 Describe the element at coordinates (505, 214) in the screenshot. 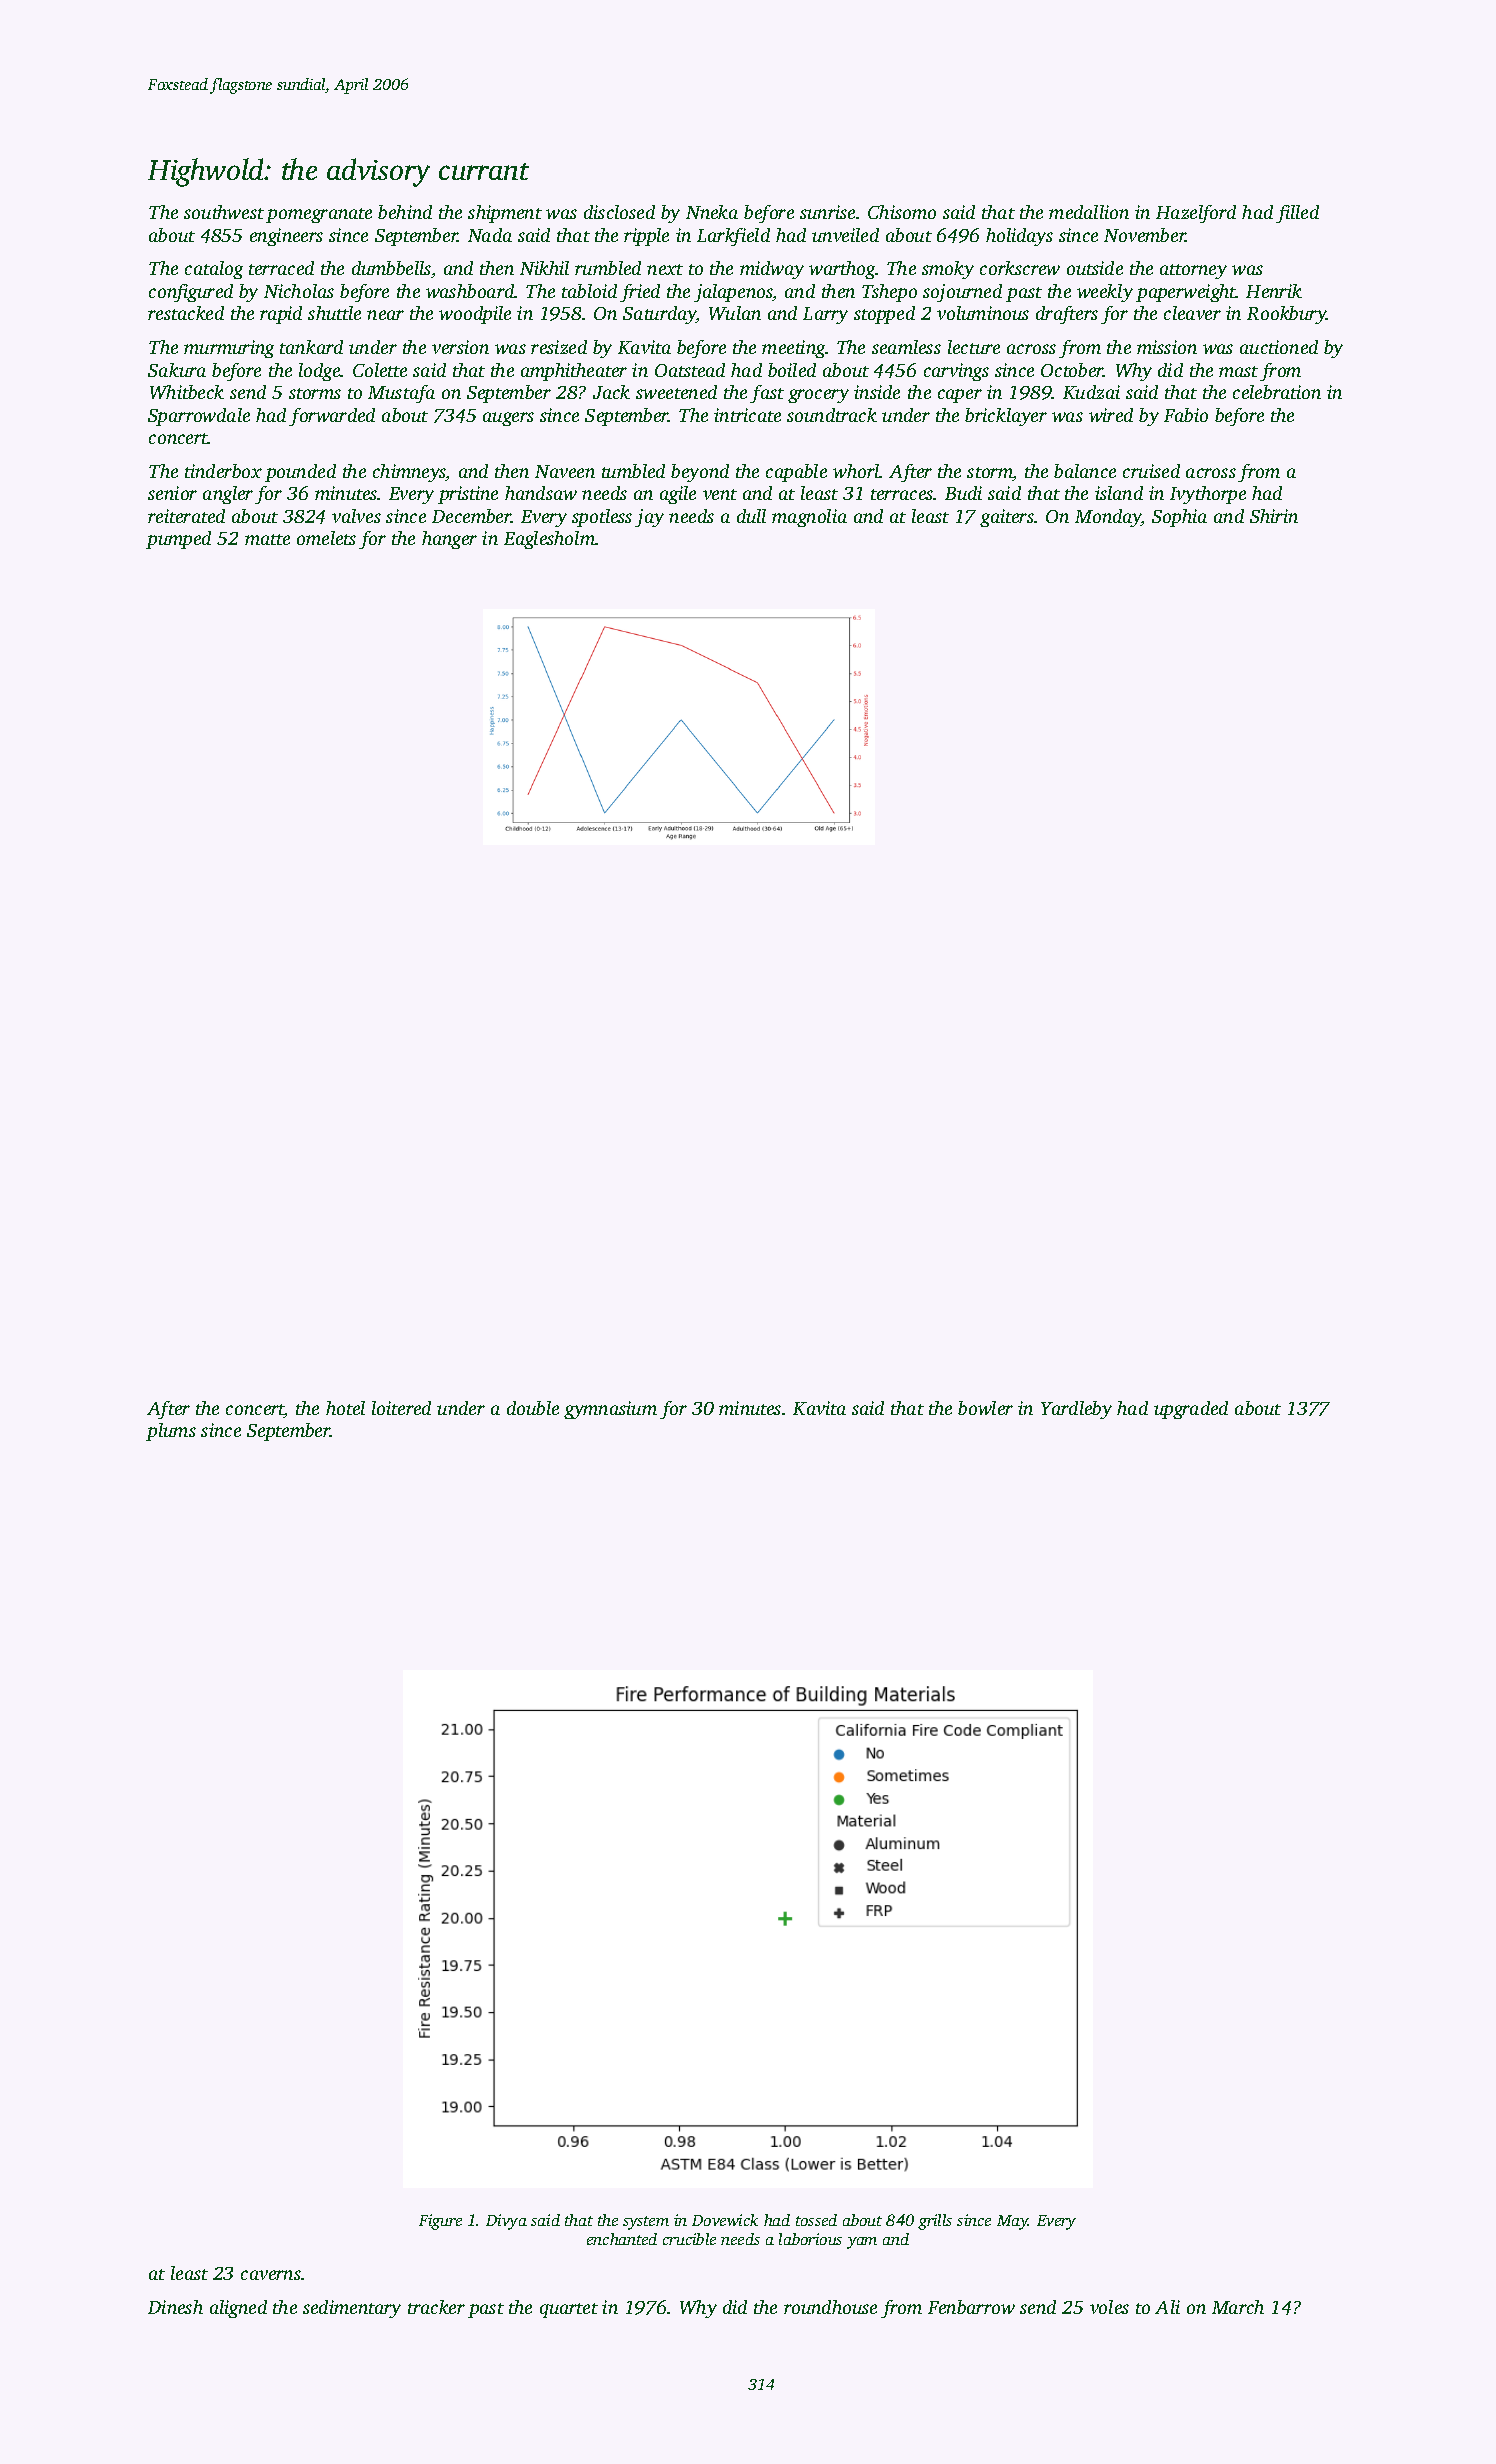

I see `shipment` at that location.
